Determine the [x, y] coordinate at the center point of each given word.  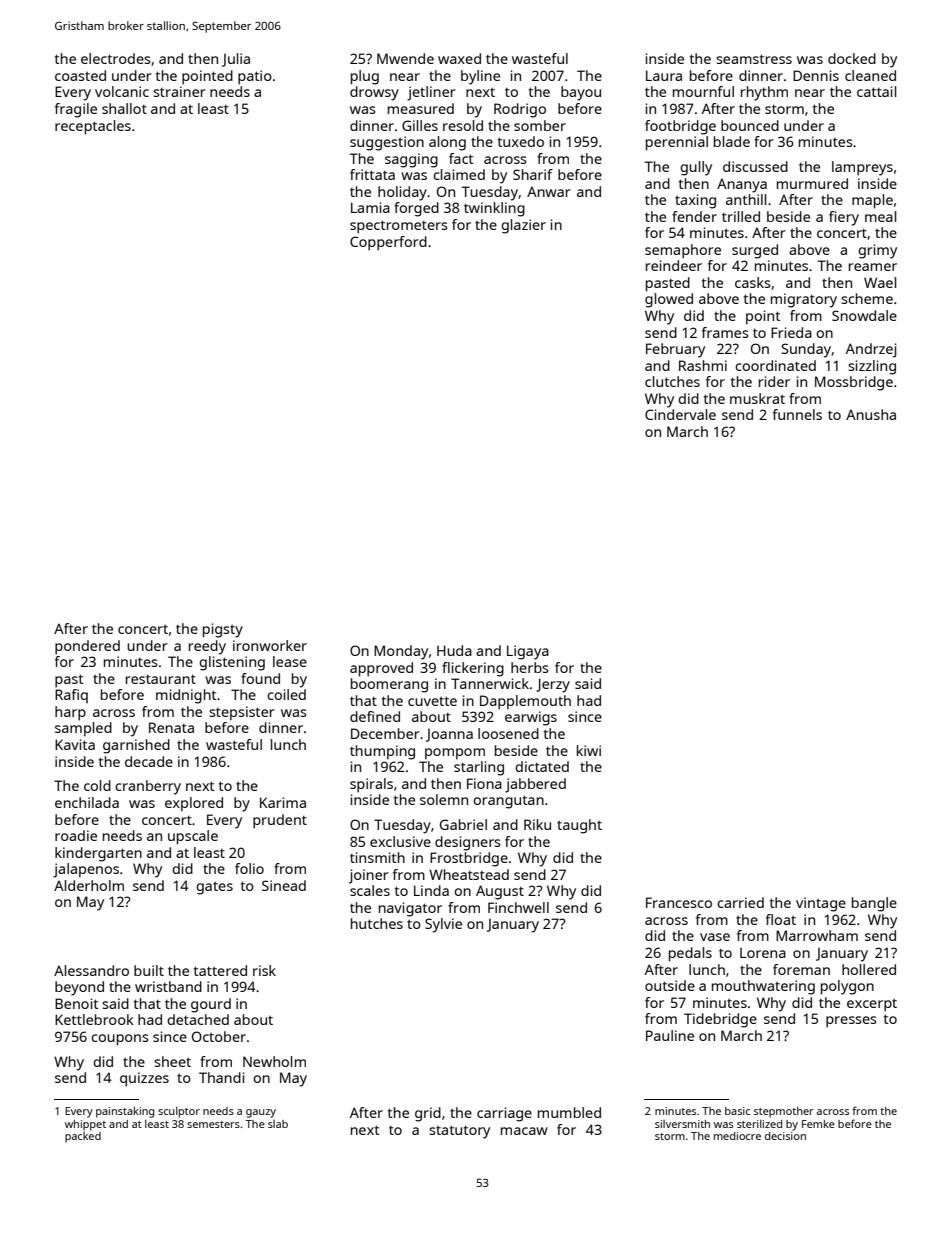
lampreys [862, 168]
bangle [874, 904]
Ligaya [528, 652]
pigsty [223, 630]
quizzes [144, 1079]
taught [579, 826]
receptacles [93, 127]
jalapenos [86, 870]
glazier [523, 226]
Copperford [388, 243]
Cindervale [680, 414]
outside [670, 985]
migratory [804, 300]
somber [540, 125]
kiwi [589, 750]
